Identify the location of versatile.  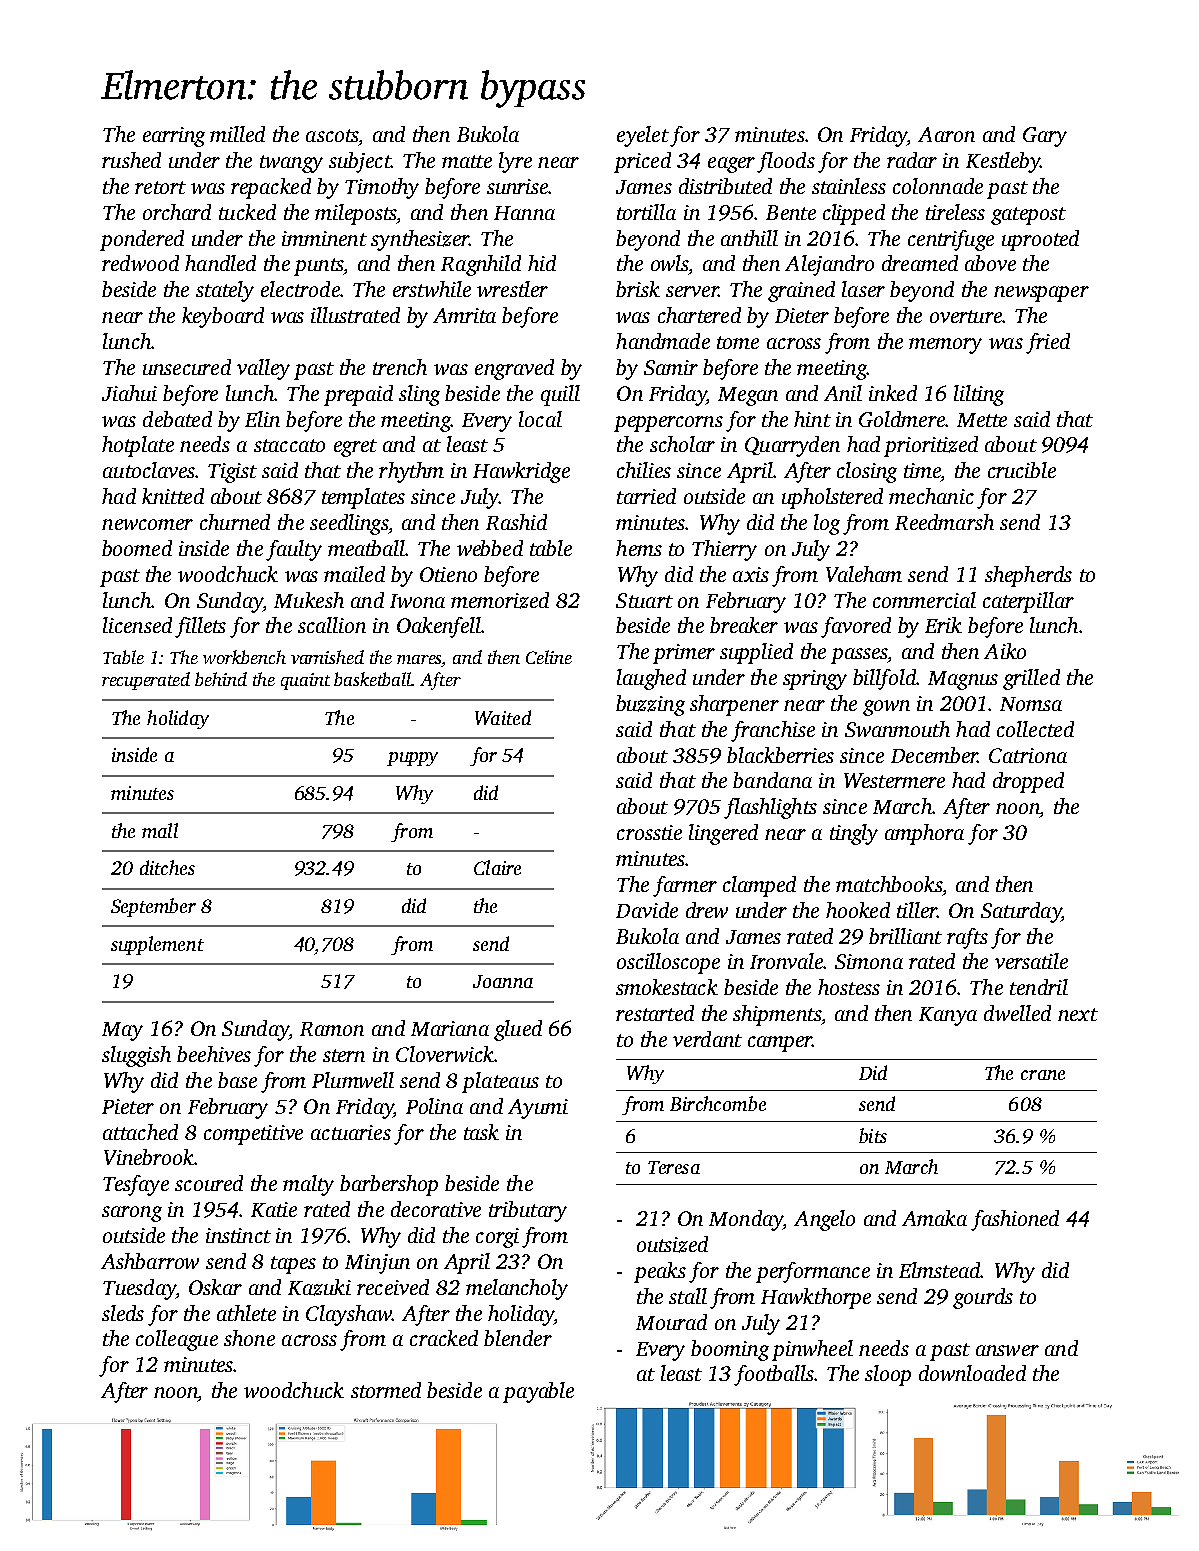
(1031, 961).
